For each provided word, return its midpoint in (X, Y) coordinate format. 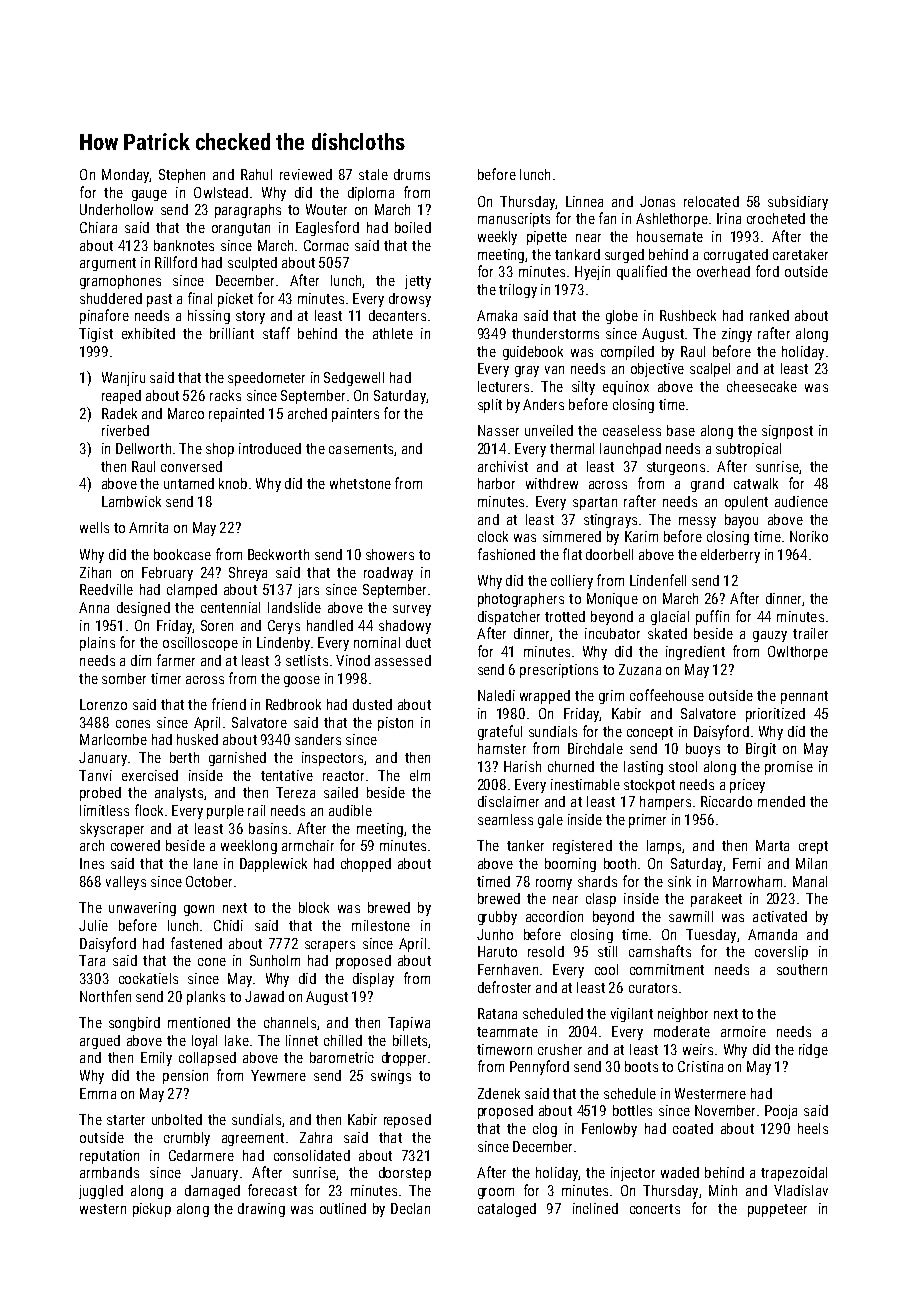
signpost (787, 432)
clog (545, 1130)
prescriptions (559, 671)
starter (126, 1120)
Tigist (96, 335)
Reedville (106, 589)
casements (361, 449)
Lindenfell (658, 580)
